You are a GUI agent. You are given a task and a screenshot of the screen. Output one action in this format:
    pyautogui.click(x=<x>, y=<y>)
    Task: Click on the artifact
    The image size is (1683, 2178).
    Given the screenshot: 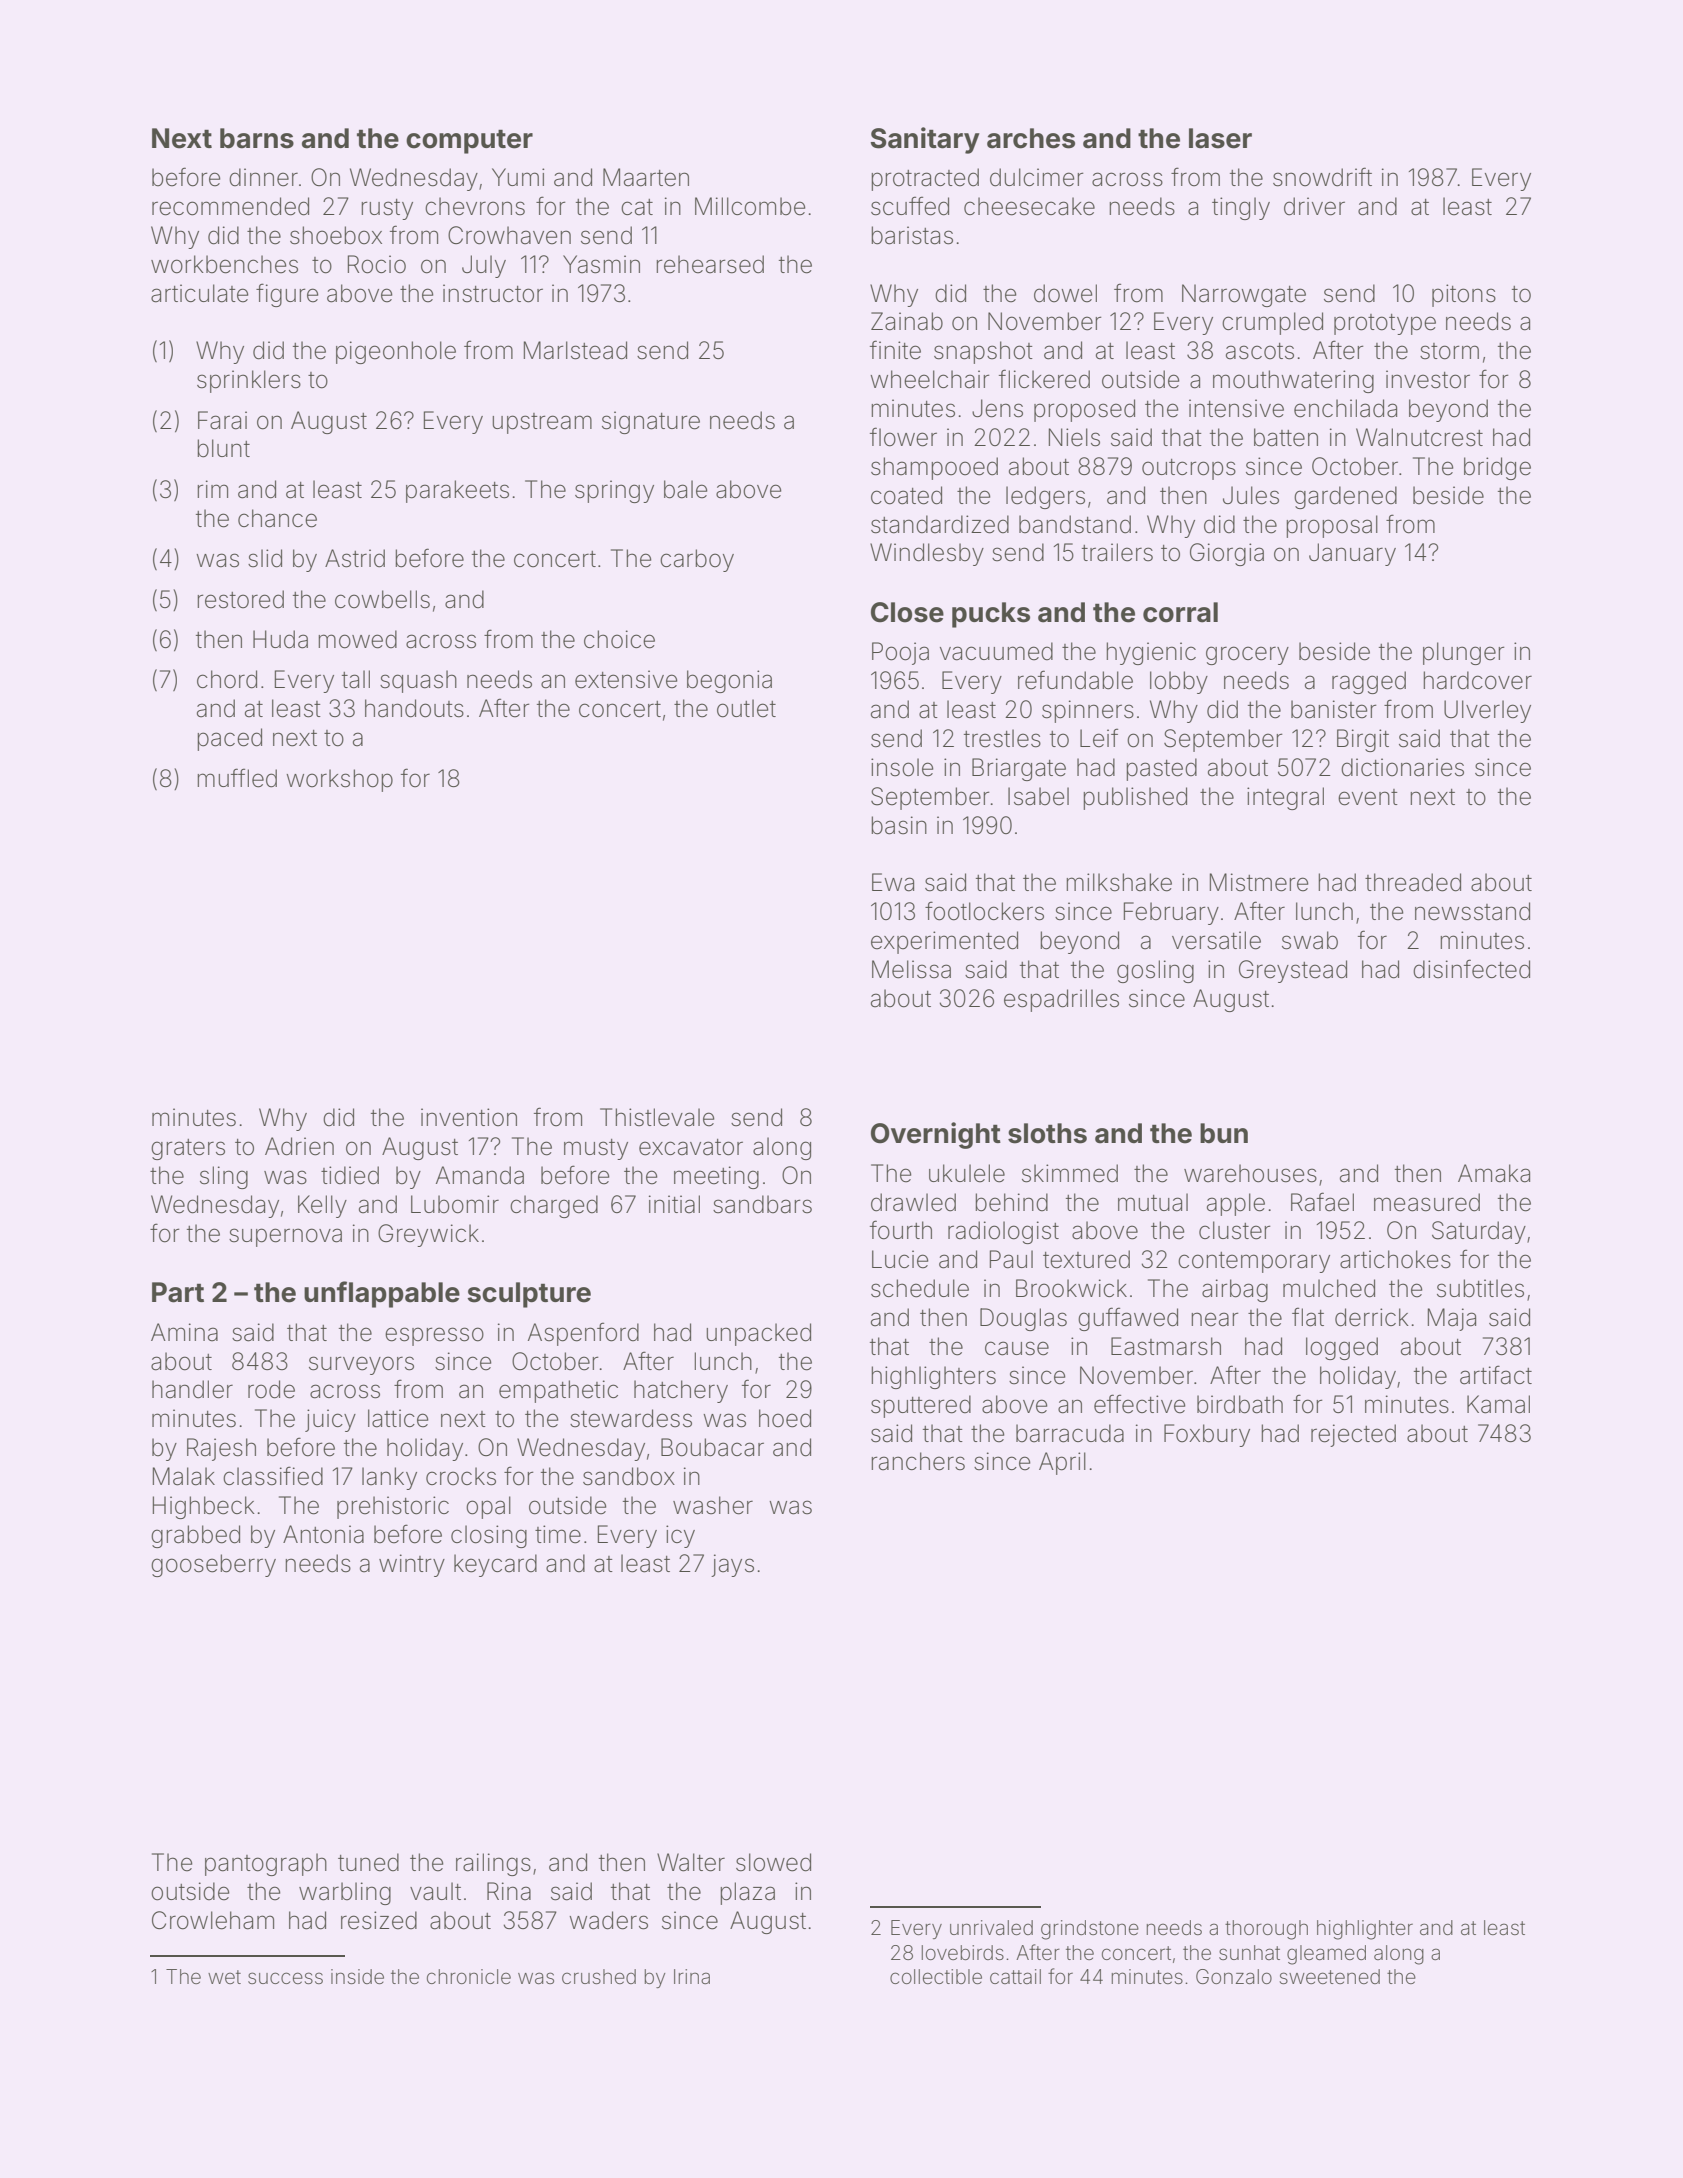 What is the action you would take?
    pyautogui.click(x=1496, y=1375)
